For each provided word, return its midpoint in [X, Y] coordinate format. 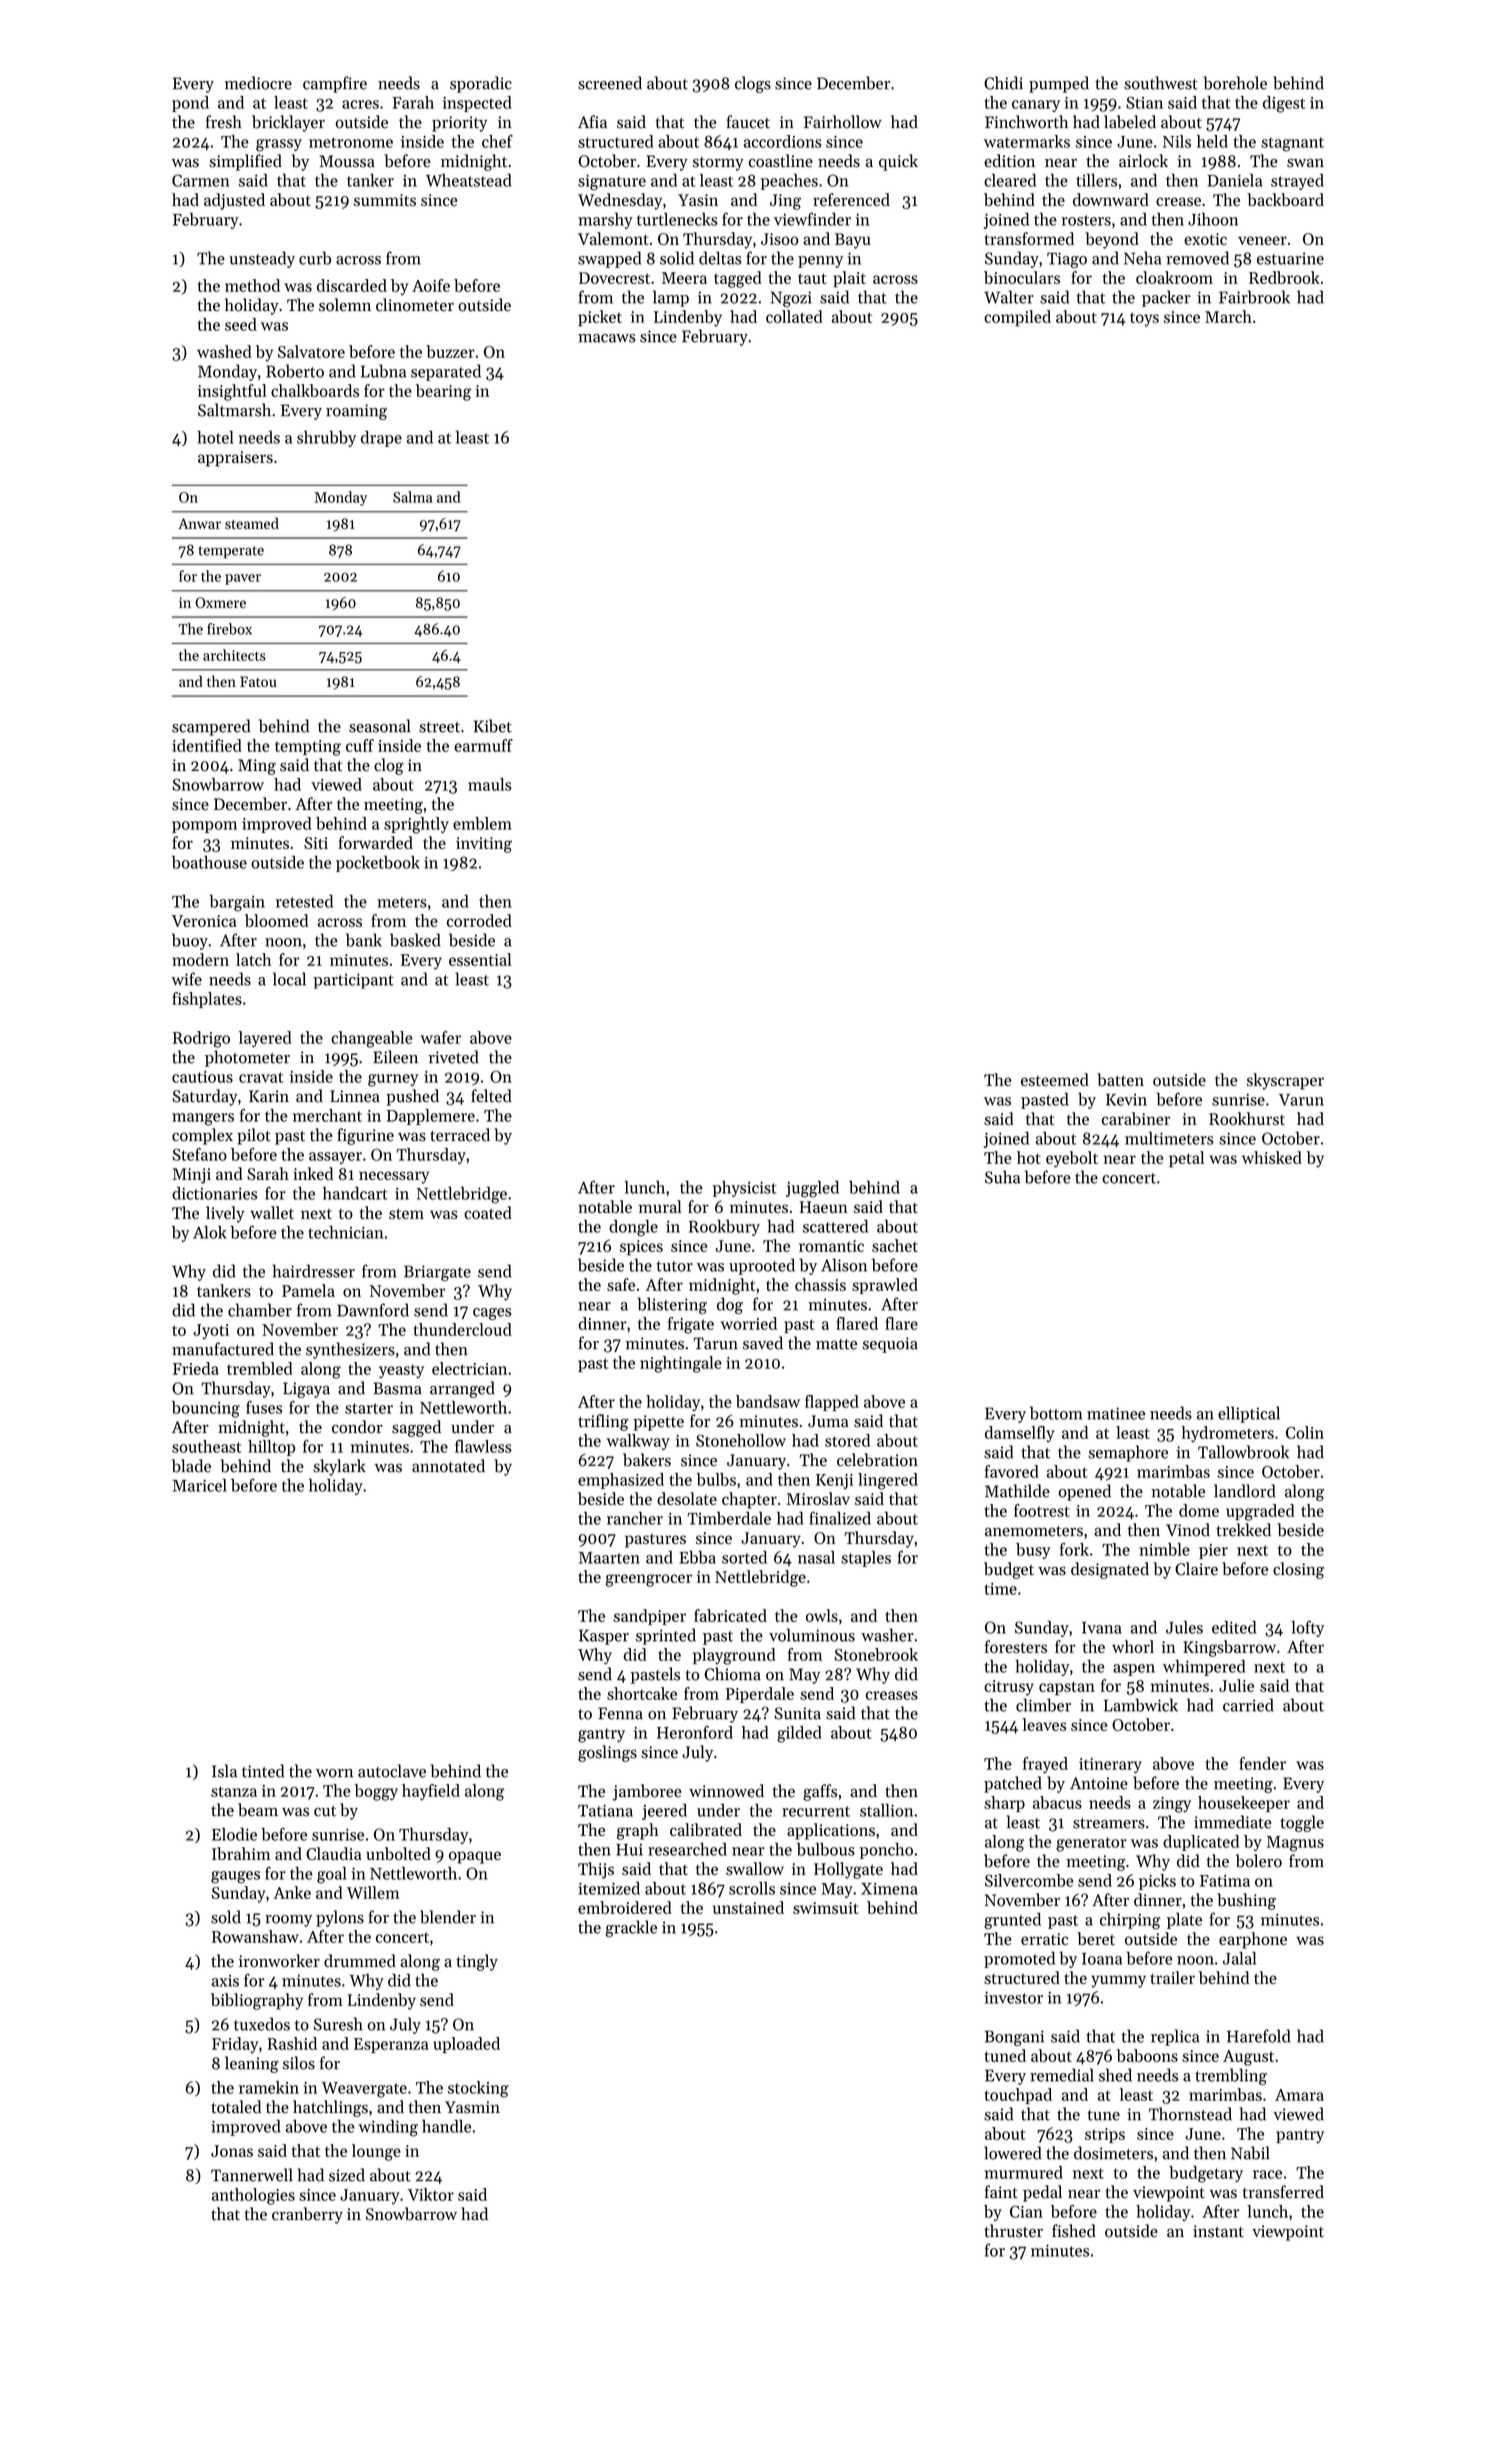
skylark [339, 1467]
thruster [1013, 2231]
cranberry [307, 2215]
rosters [1086, 220]
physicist [745, 1189]
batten [1120, 1079]
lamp [671, 298]
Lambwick [1141, 1705]
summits [385, 200]
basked [415, 940]
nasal [816, 1557]
